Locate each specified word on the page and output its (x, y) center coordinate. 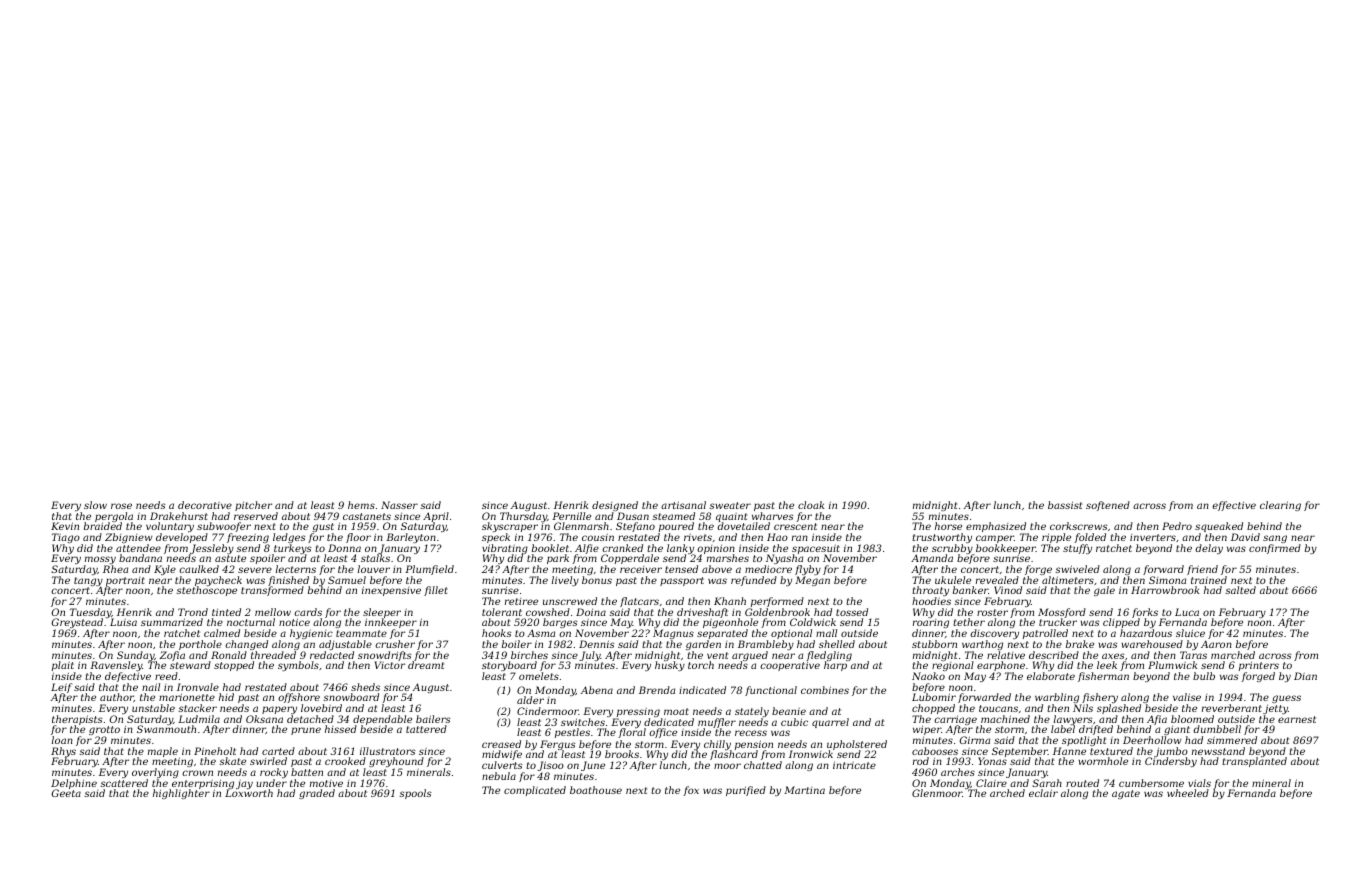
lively (565, 581)
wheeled (1188, 793)
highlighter (181, 794)
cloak (811, 505)
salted (1240, 590)
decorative (205, 505)
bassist (1065, 505)
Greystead (77, 624)
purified (746, 791)
